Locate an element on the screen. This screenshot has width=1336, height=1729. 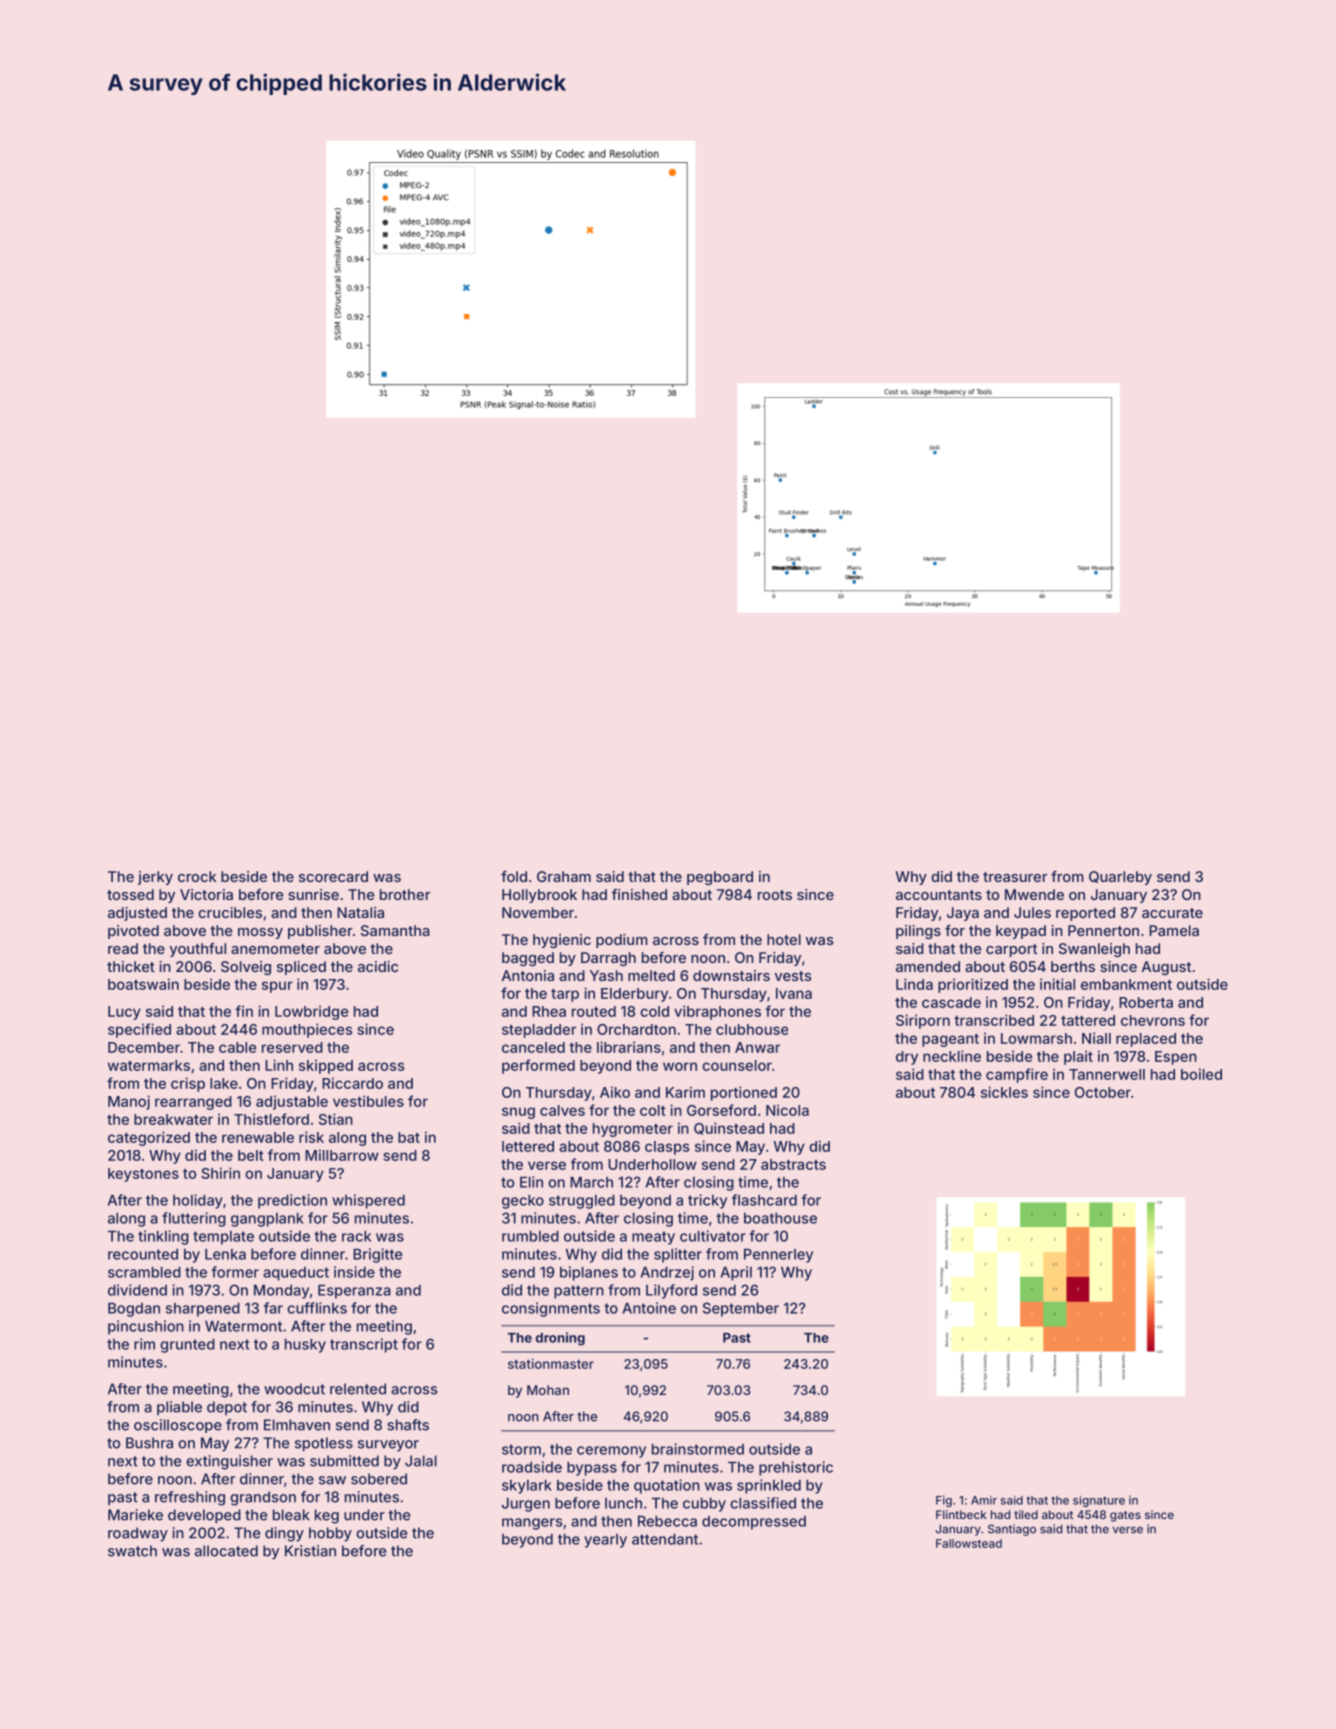
stationmaster is located at coordinates (551, 1364).
